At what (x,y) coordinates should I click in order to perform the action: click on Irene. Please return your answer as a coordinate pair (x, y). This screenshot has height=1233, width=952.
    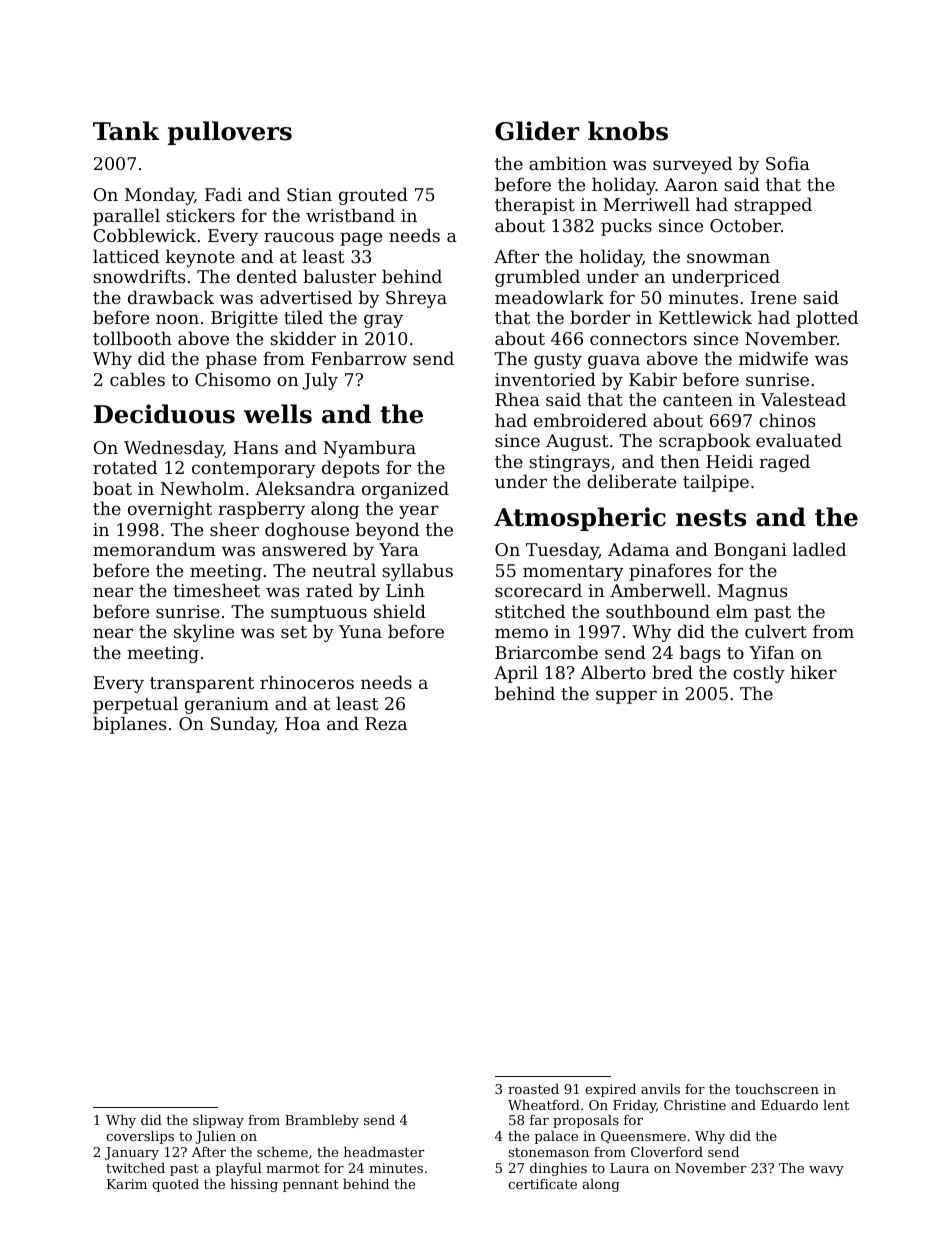
    Looking at the image, I should click on (774, 297).
